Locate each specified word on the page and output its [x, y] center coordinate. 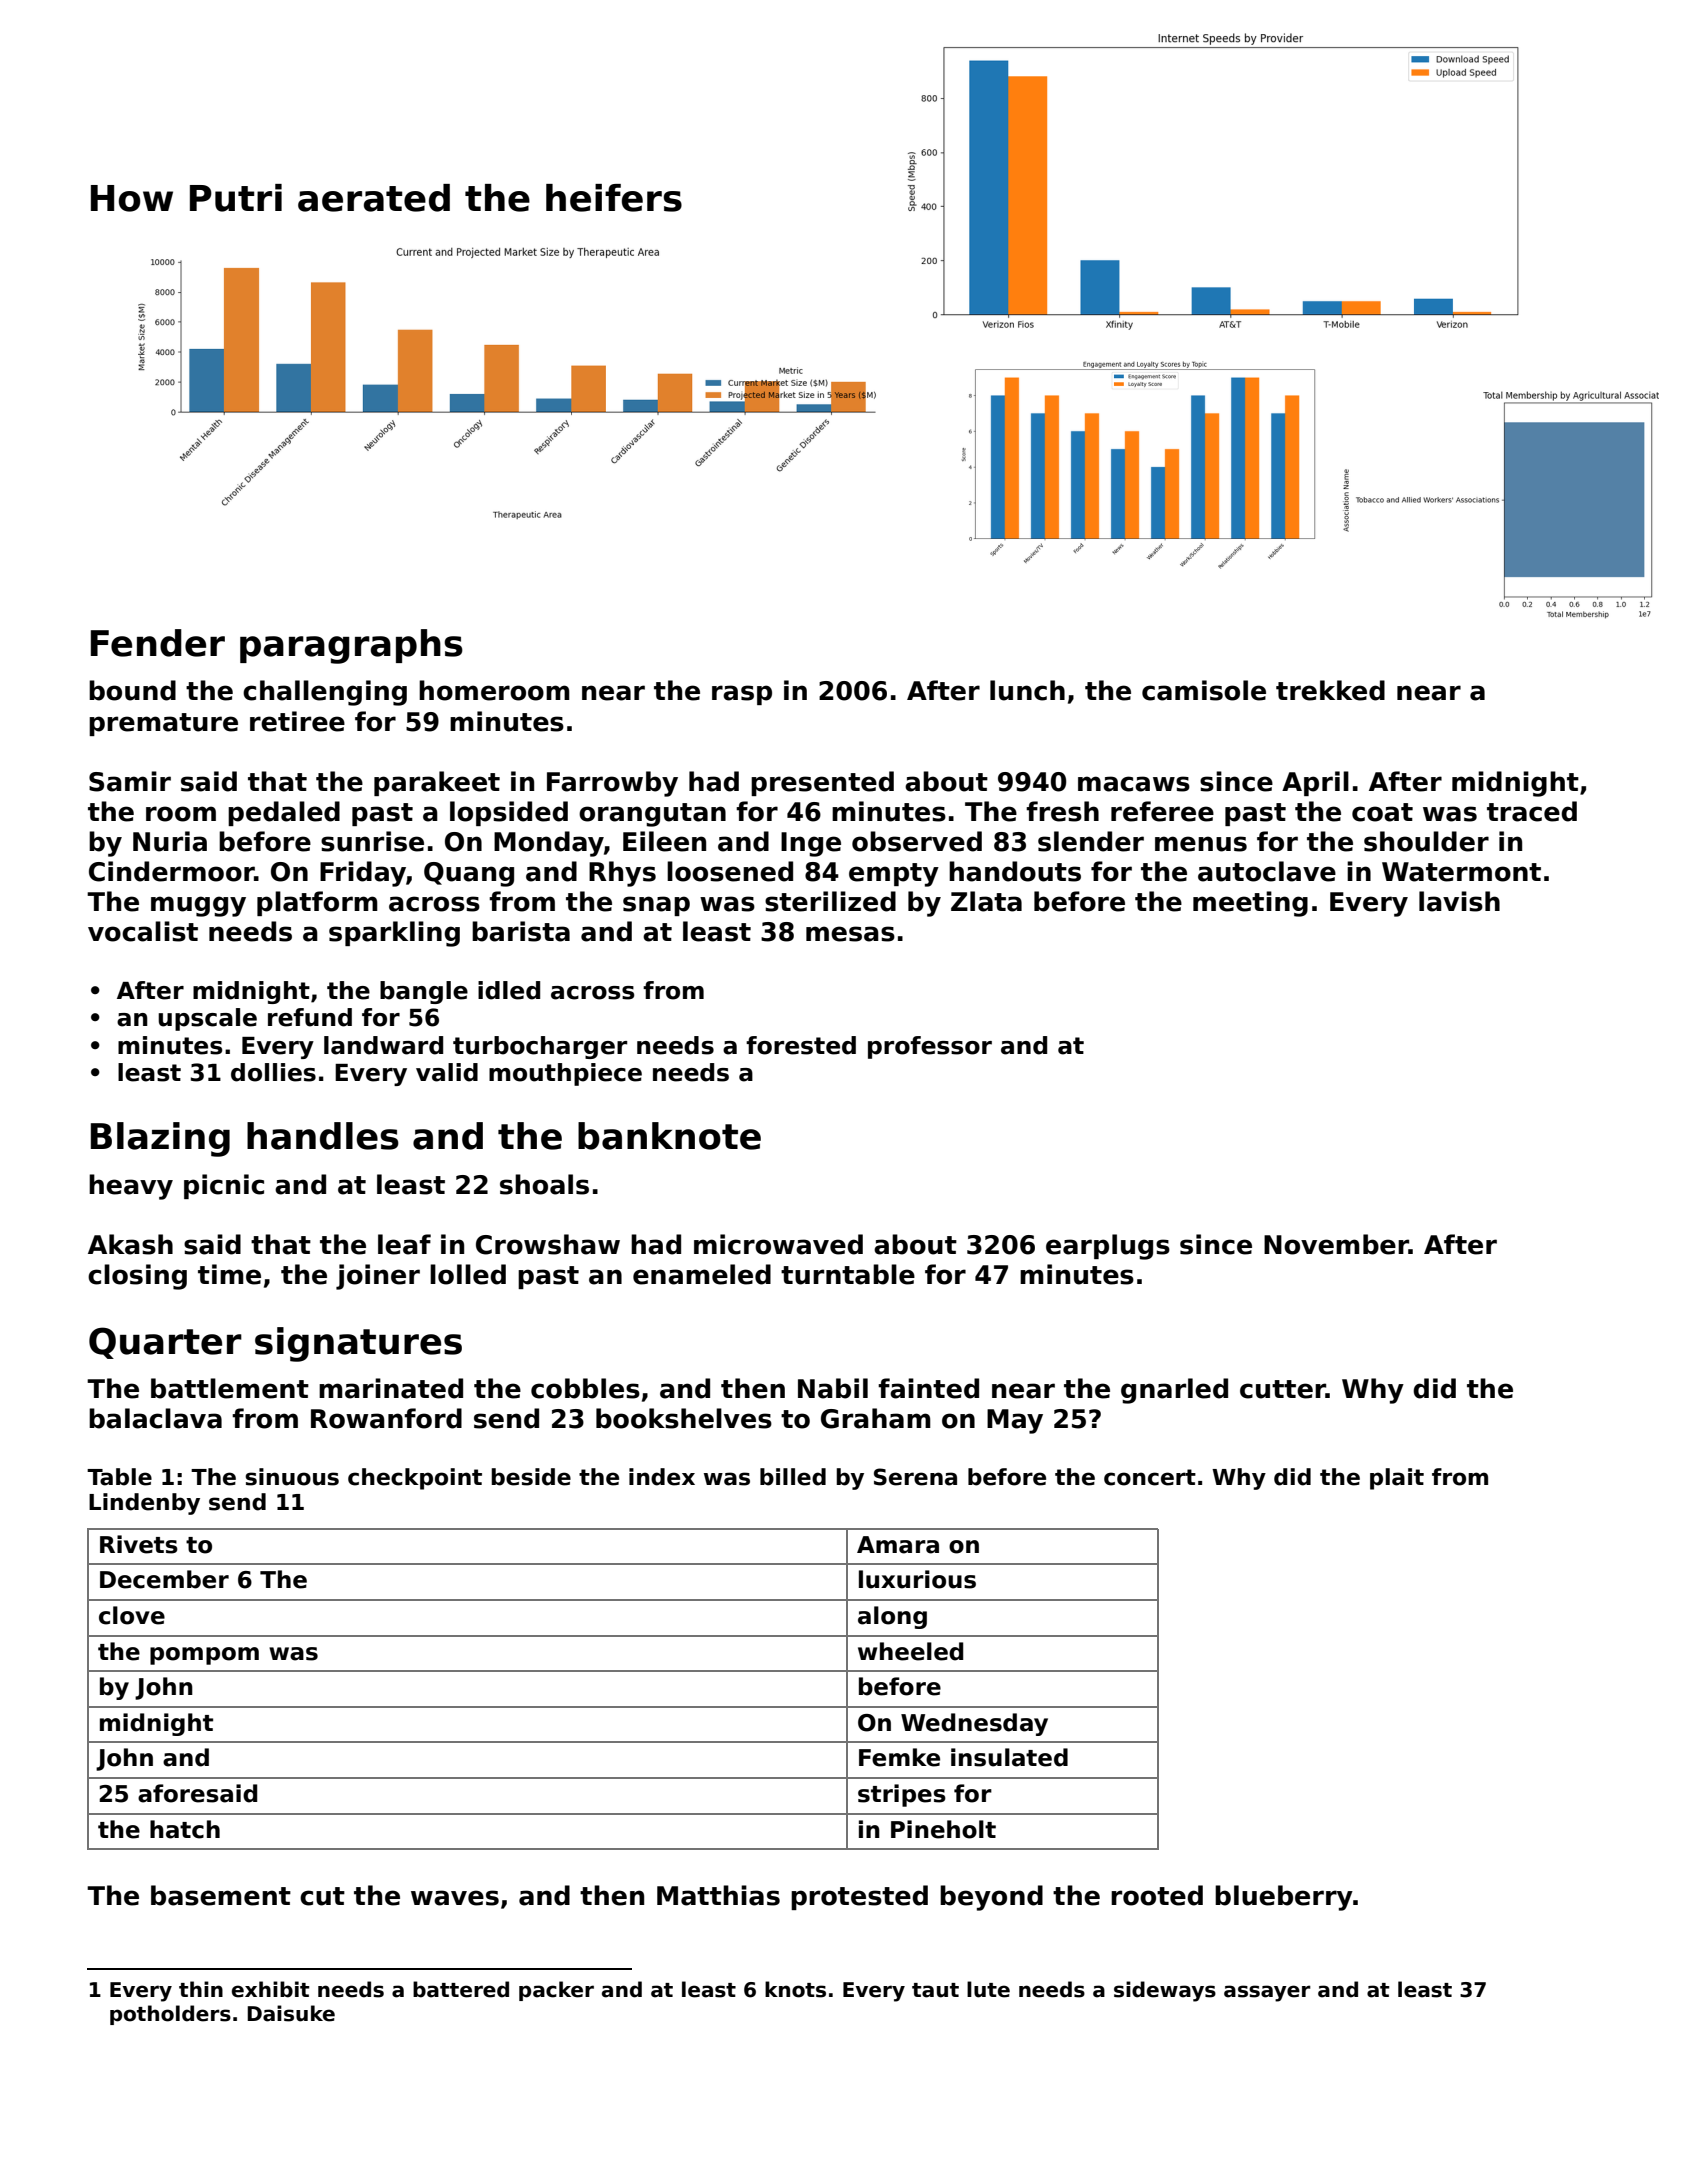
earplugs [1108, 1247]
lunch [1027, 690]
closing [137, 1277]
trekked [1330, 690]
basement [221, 1895]
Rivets [139, 1544]
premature [163, 724]
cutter [1283, 1389]
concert [1150, 1477]
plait [1397, 1479]
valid [447, 1072]
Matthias [718, 1895]
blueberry [1284, 1898]
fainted [928, 1388]
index [662, 1477]
